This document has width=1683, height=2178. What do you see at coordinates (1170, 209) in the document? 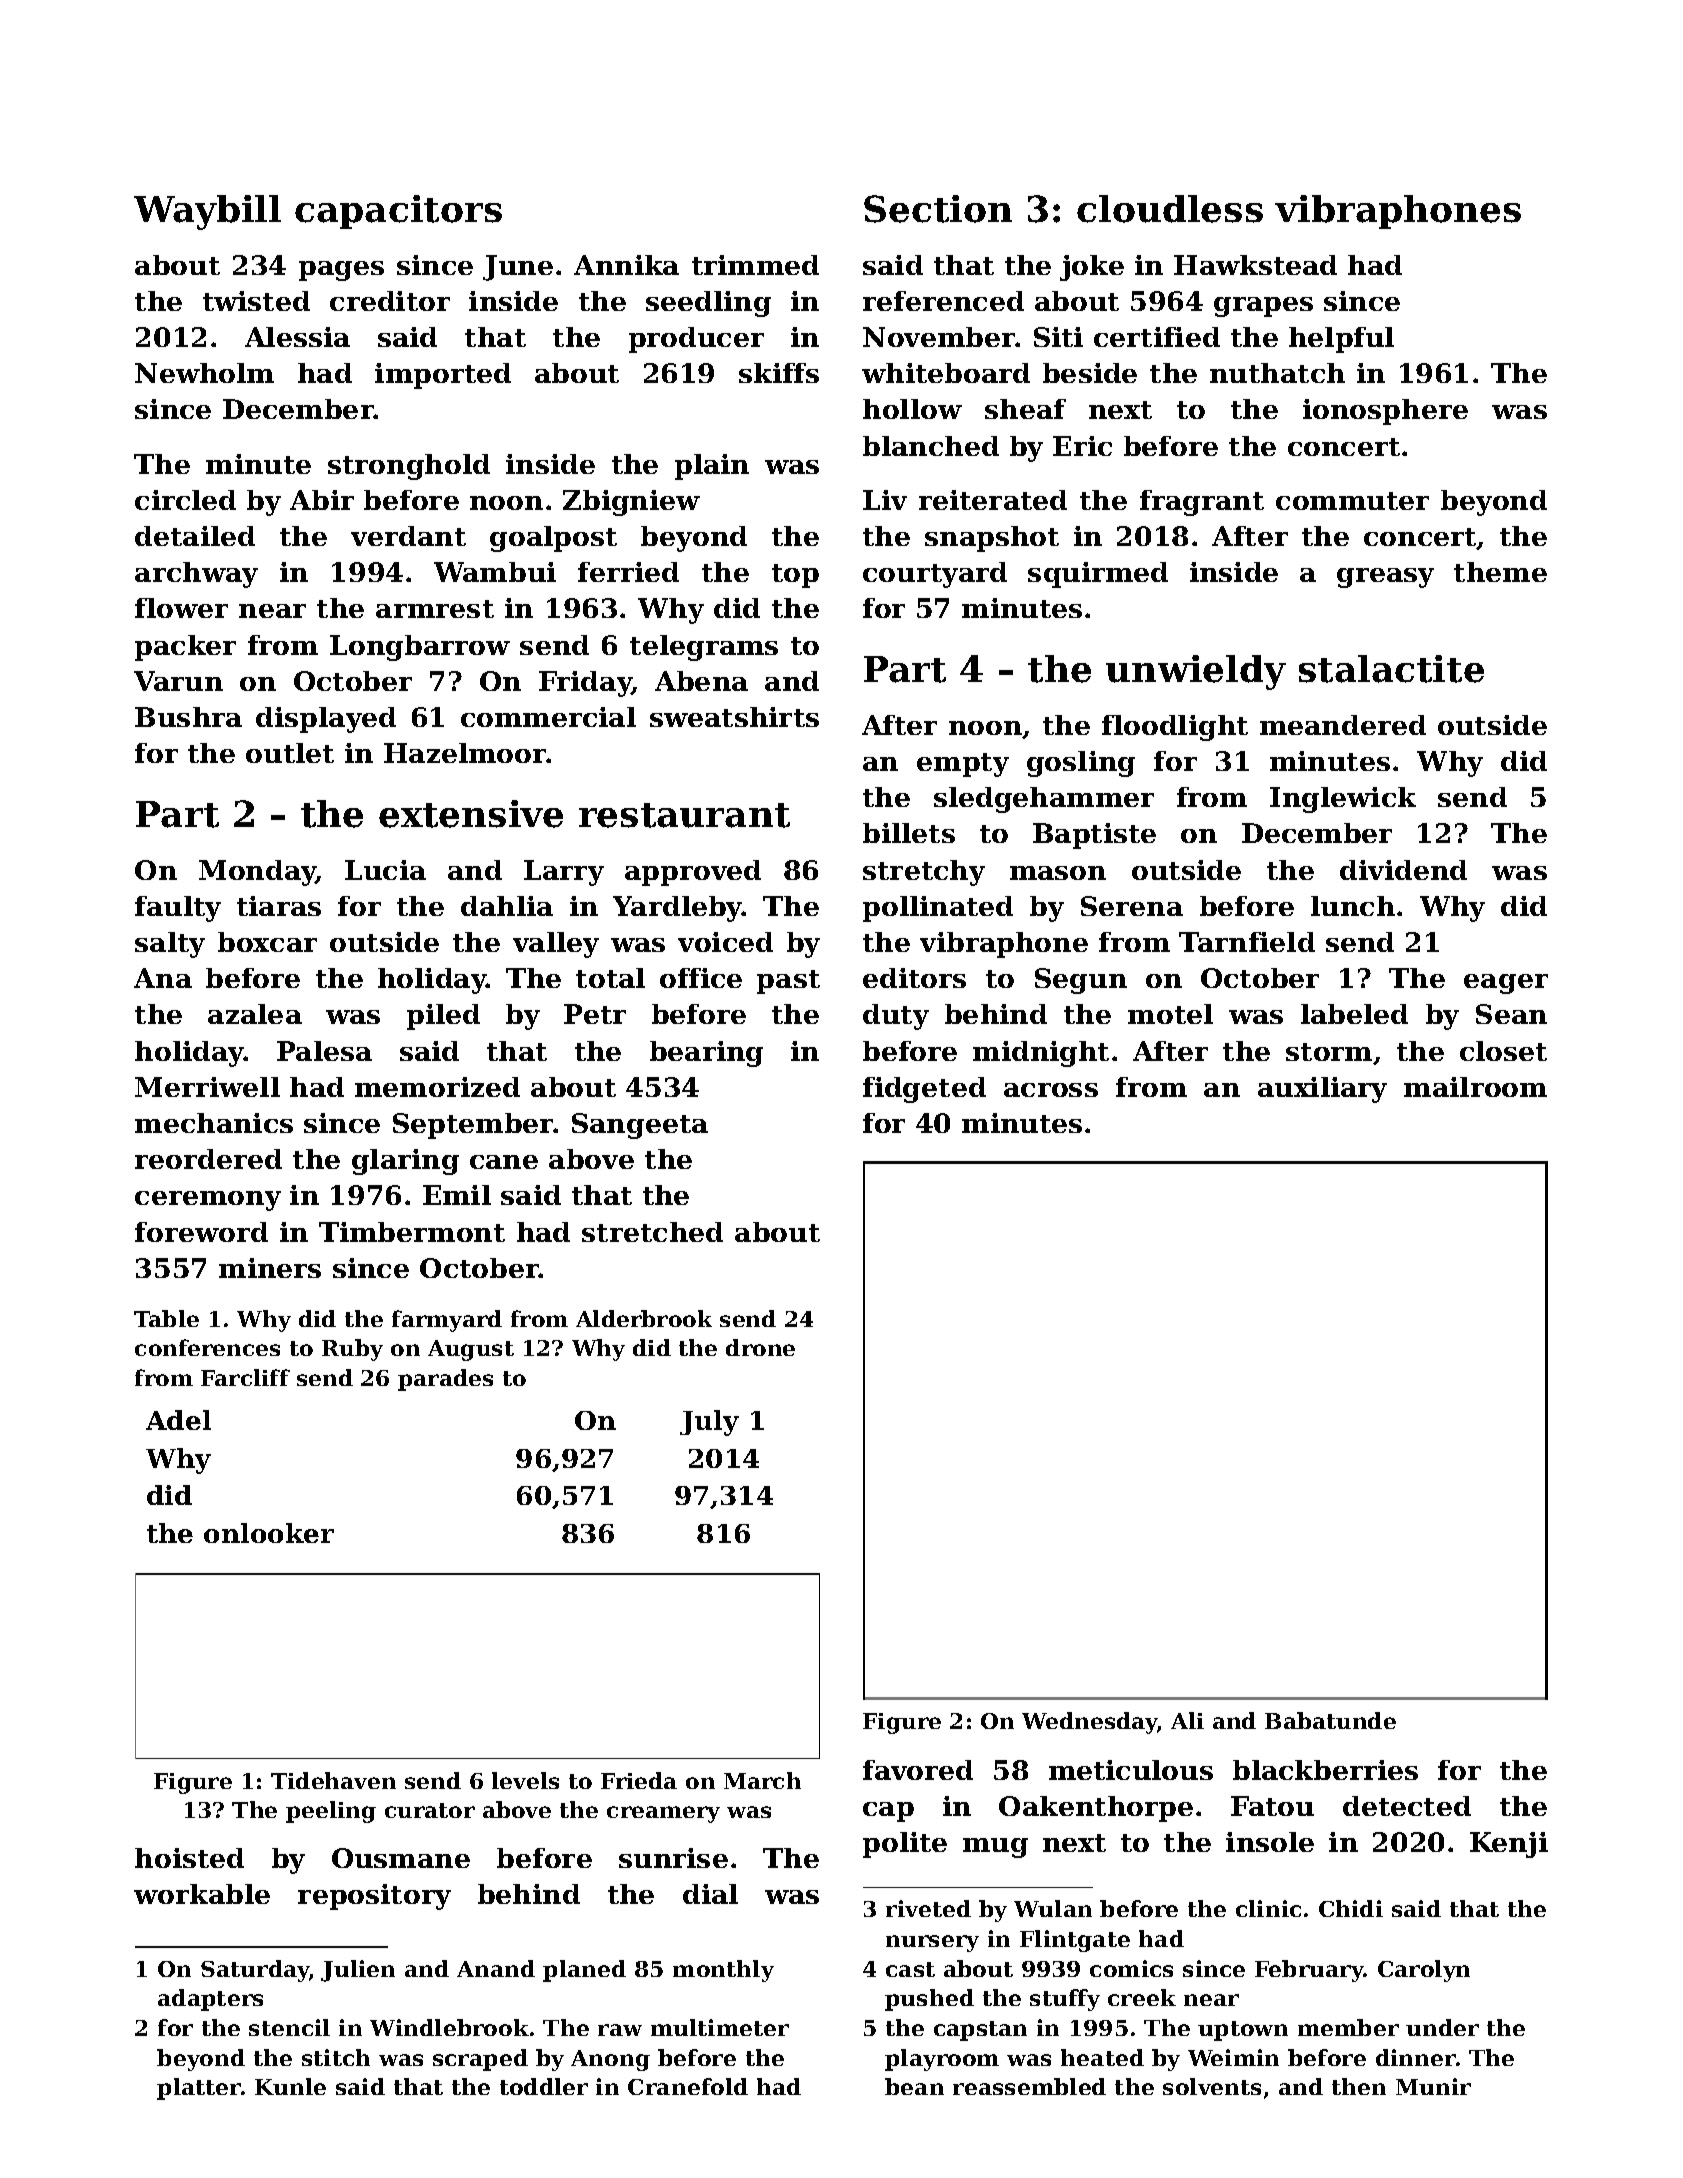
I see `cloudless` at bounding box center [1170, 209].
